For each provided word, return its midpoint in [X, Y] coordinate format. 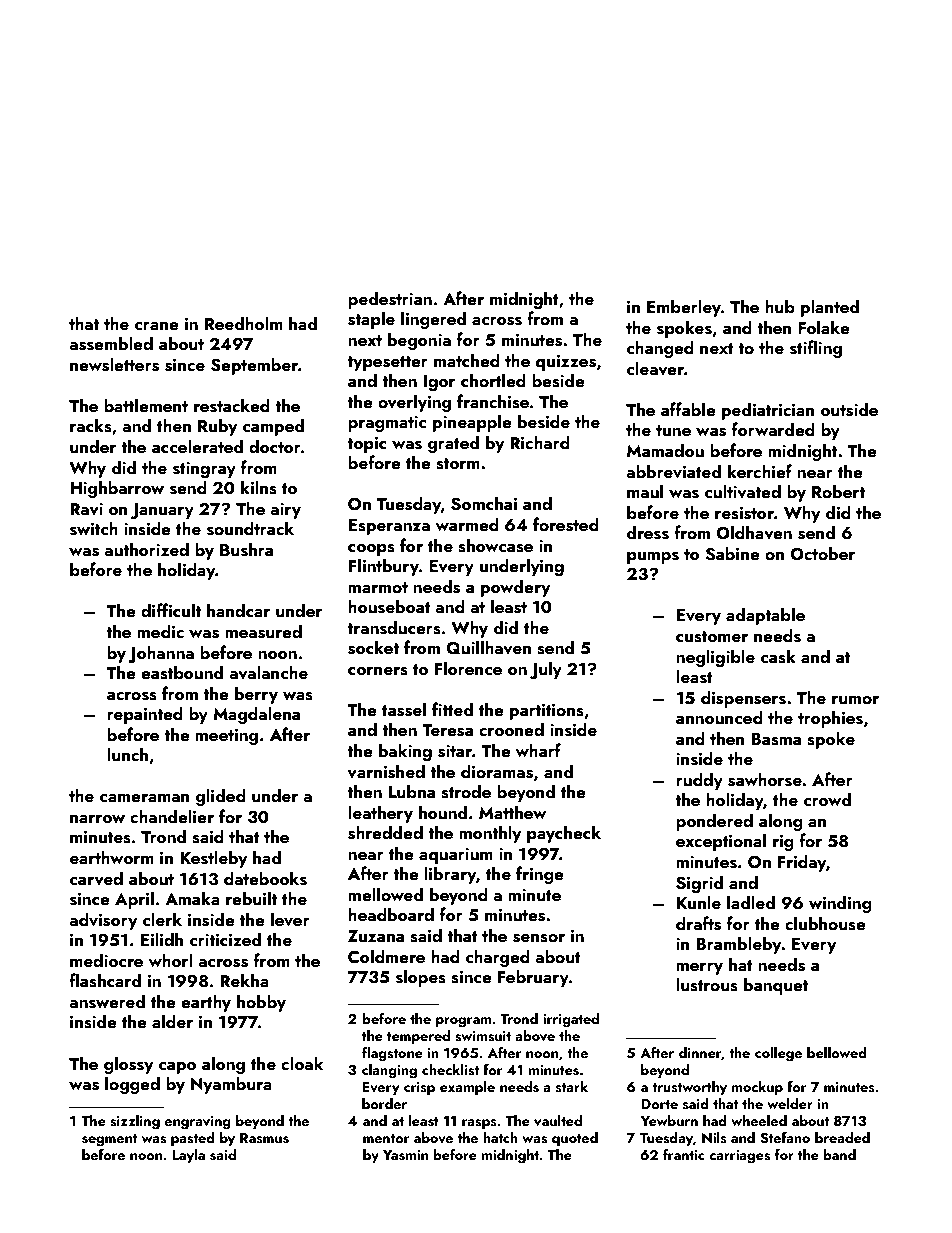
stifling [816, 349]
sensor [539, 938]
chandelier [172, 816]
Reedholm [244, 323]
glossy [129, 1065]
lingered [433, 320]
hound [443, 812]
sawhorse [765, 779]
